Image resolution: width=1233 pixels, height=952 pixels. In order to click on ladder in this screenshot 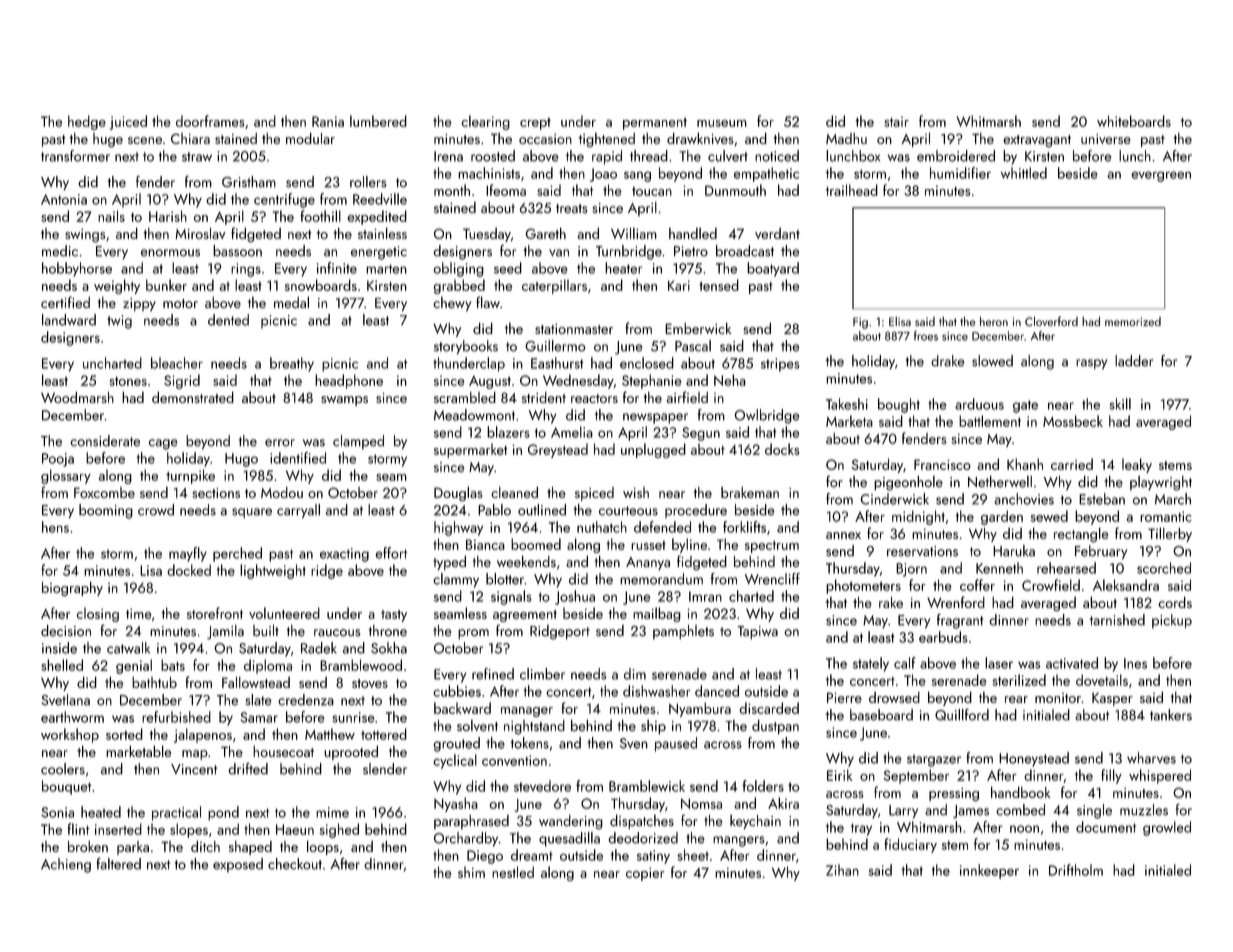, I will do `click(1134, 361)`.
